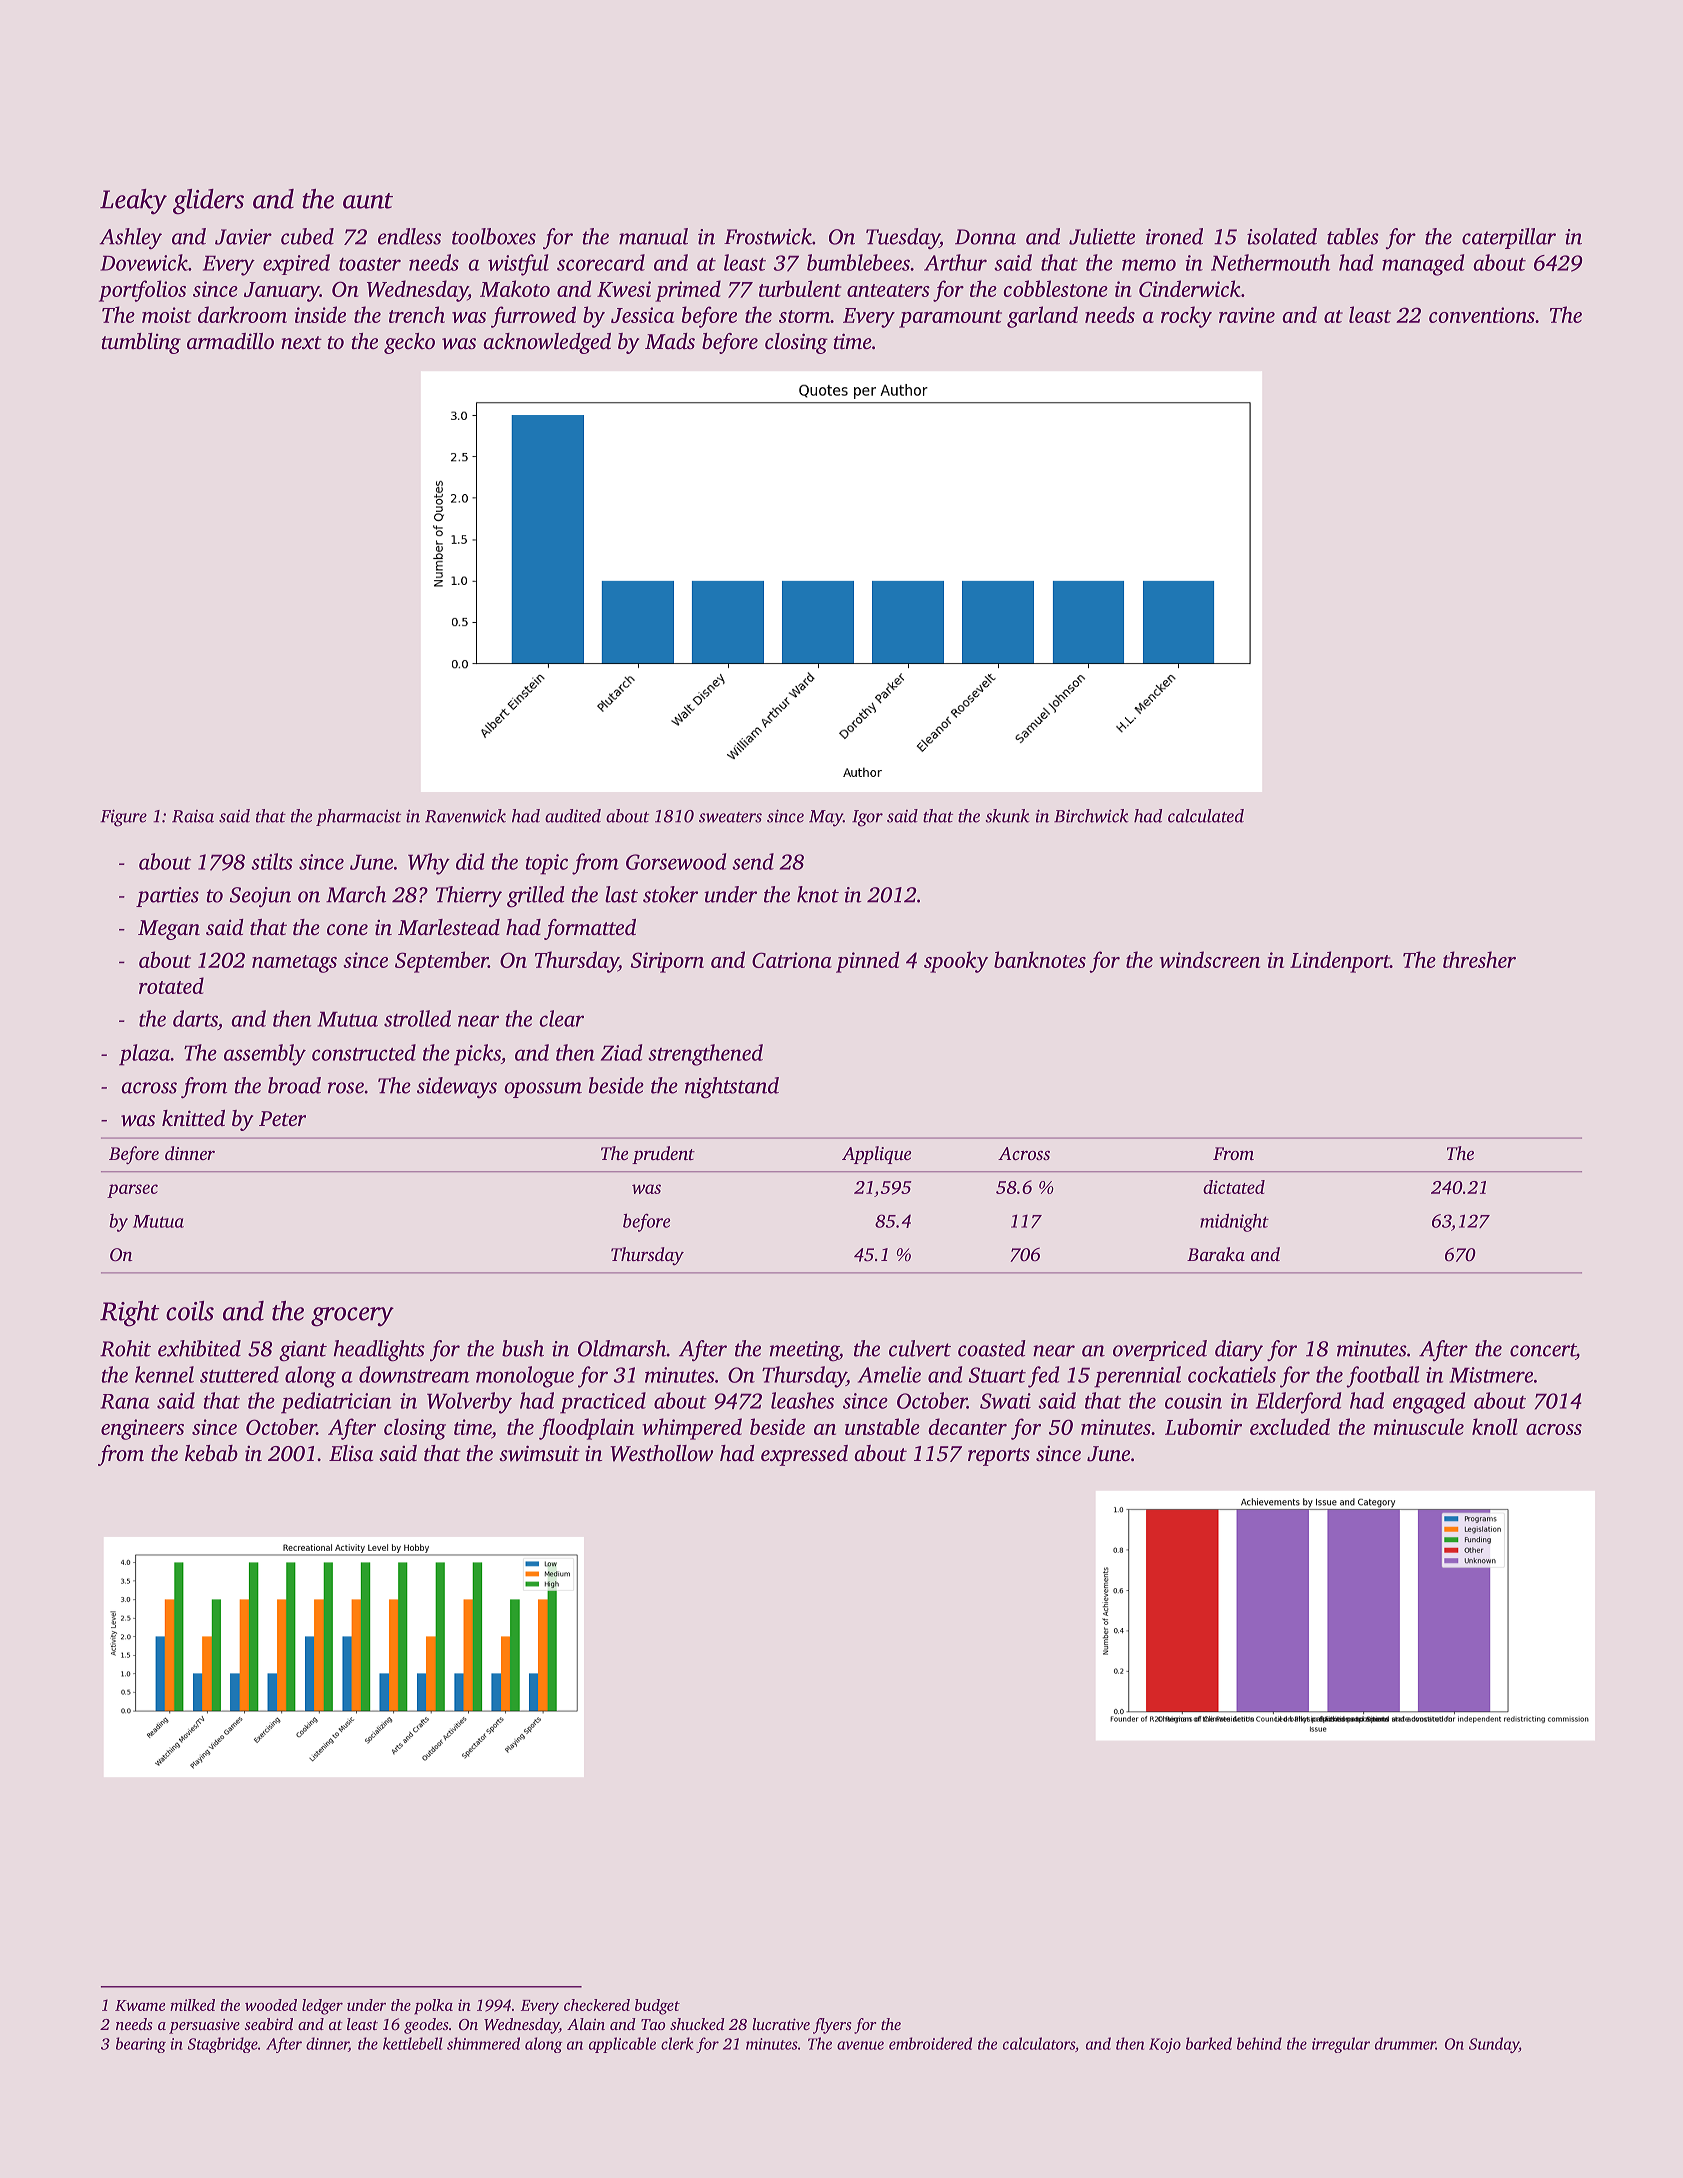 This screenshot has width=1683, height=2178. What do you see at coordinates (1482, 315) in the screenshot?
I see `conventions` at bounding box center [1482, 315].
